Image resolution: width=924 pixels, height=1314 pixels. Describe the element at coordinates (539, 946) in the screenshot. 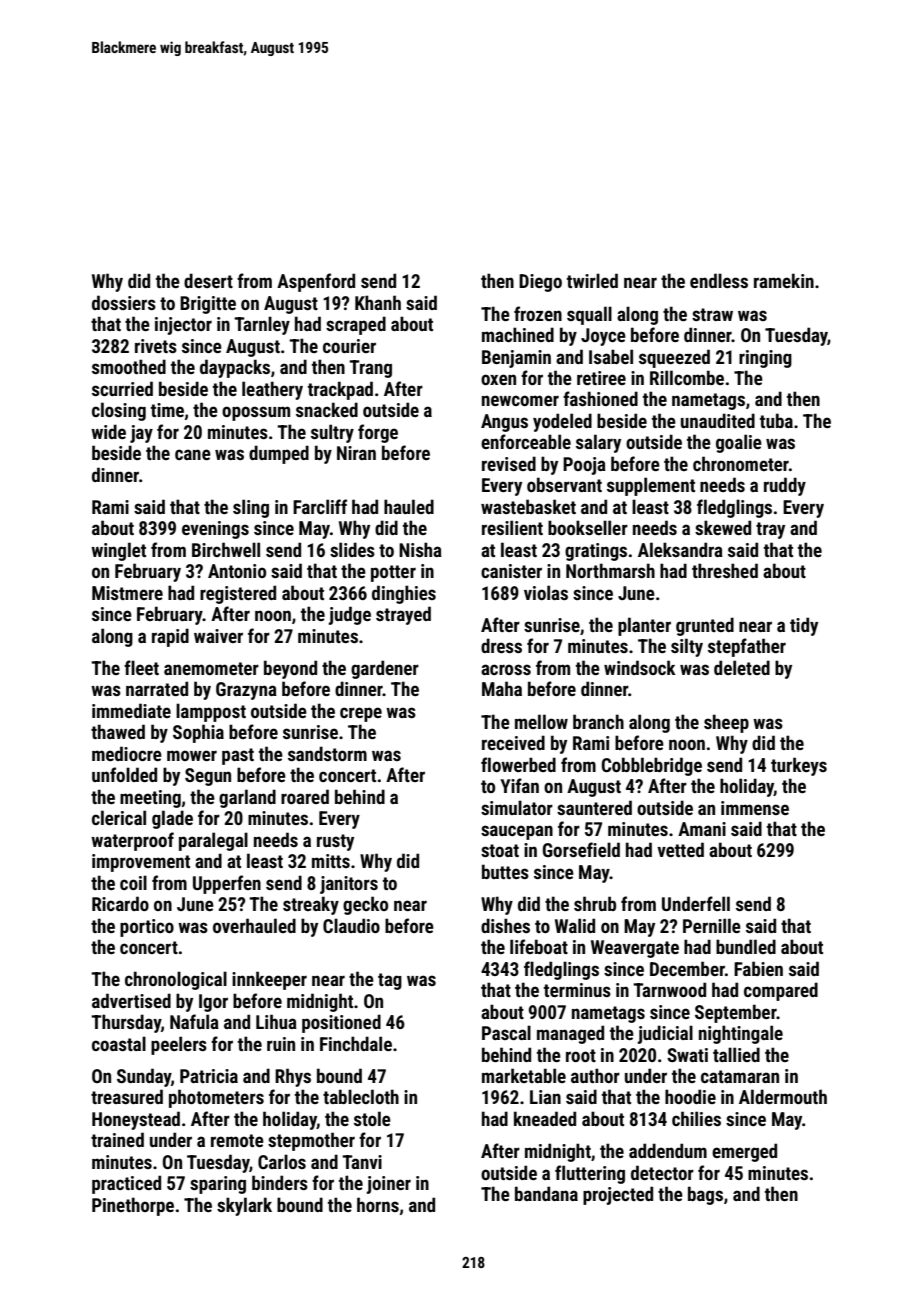

I see `lifeboat` at that location.
